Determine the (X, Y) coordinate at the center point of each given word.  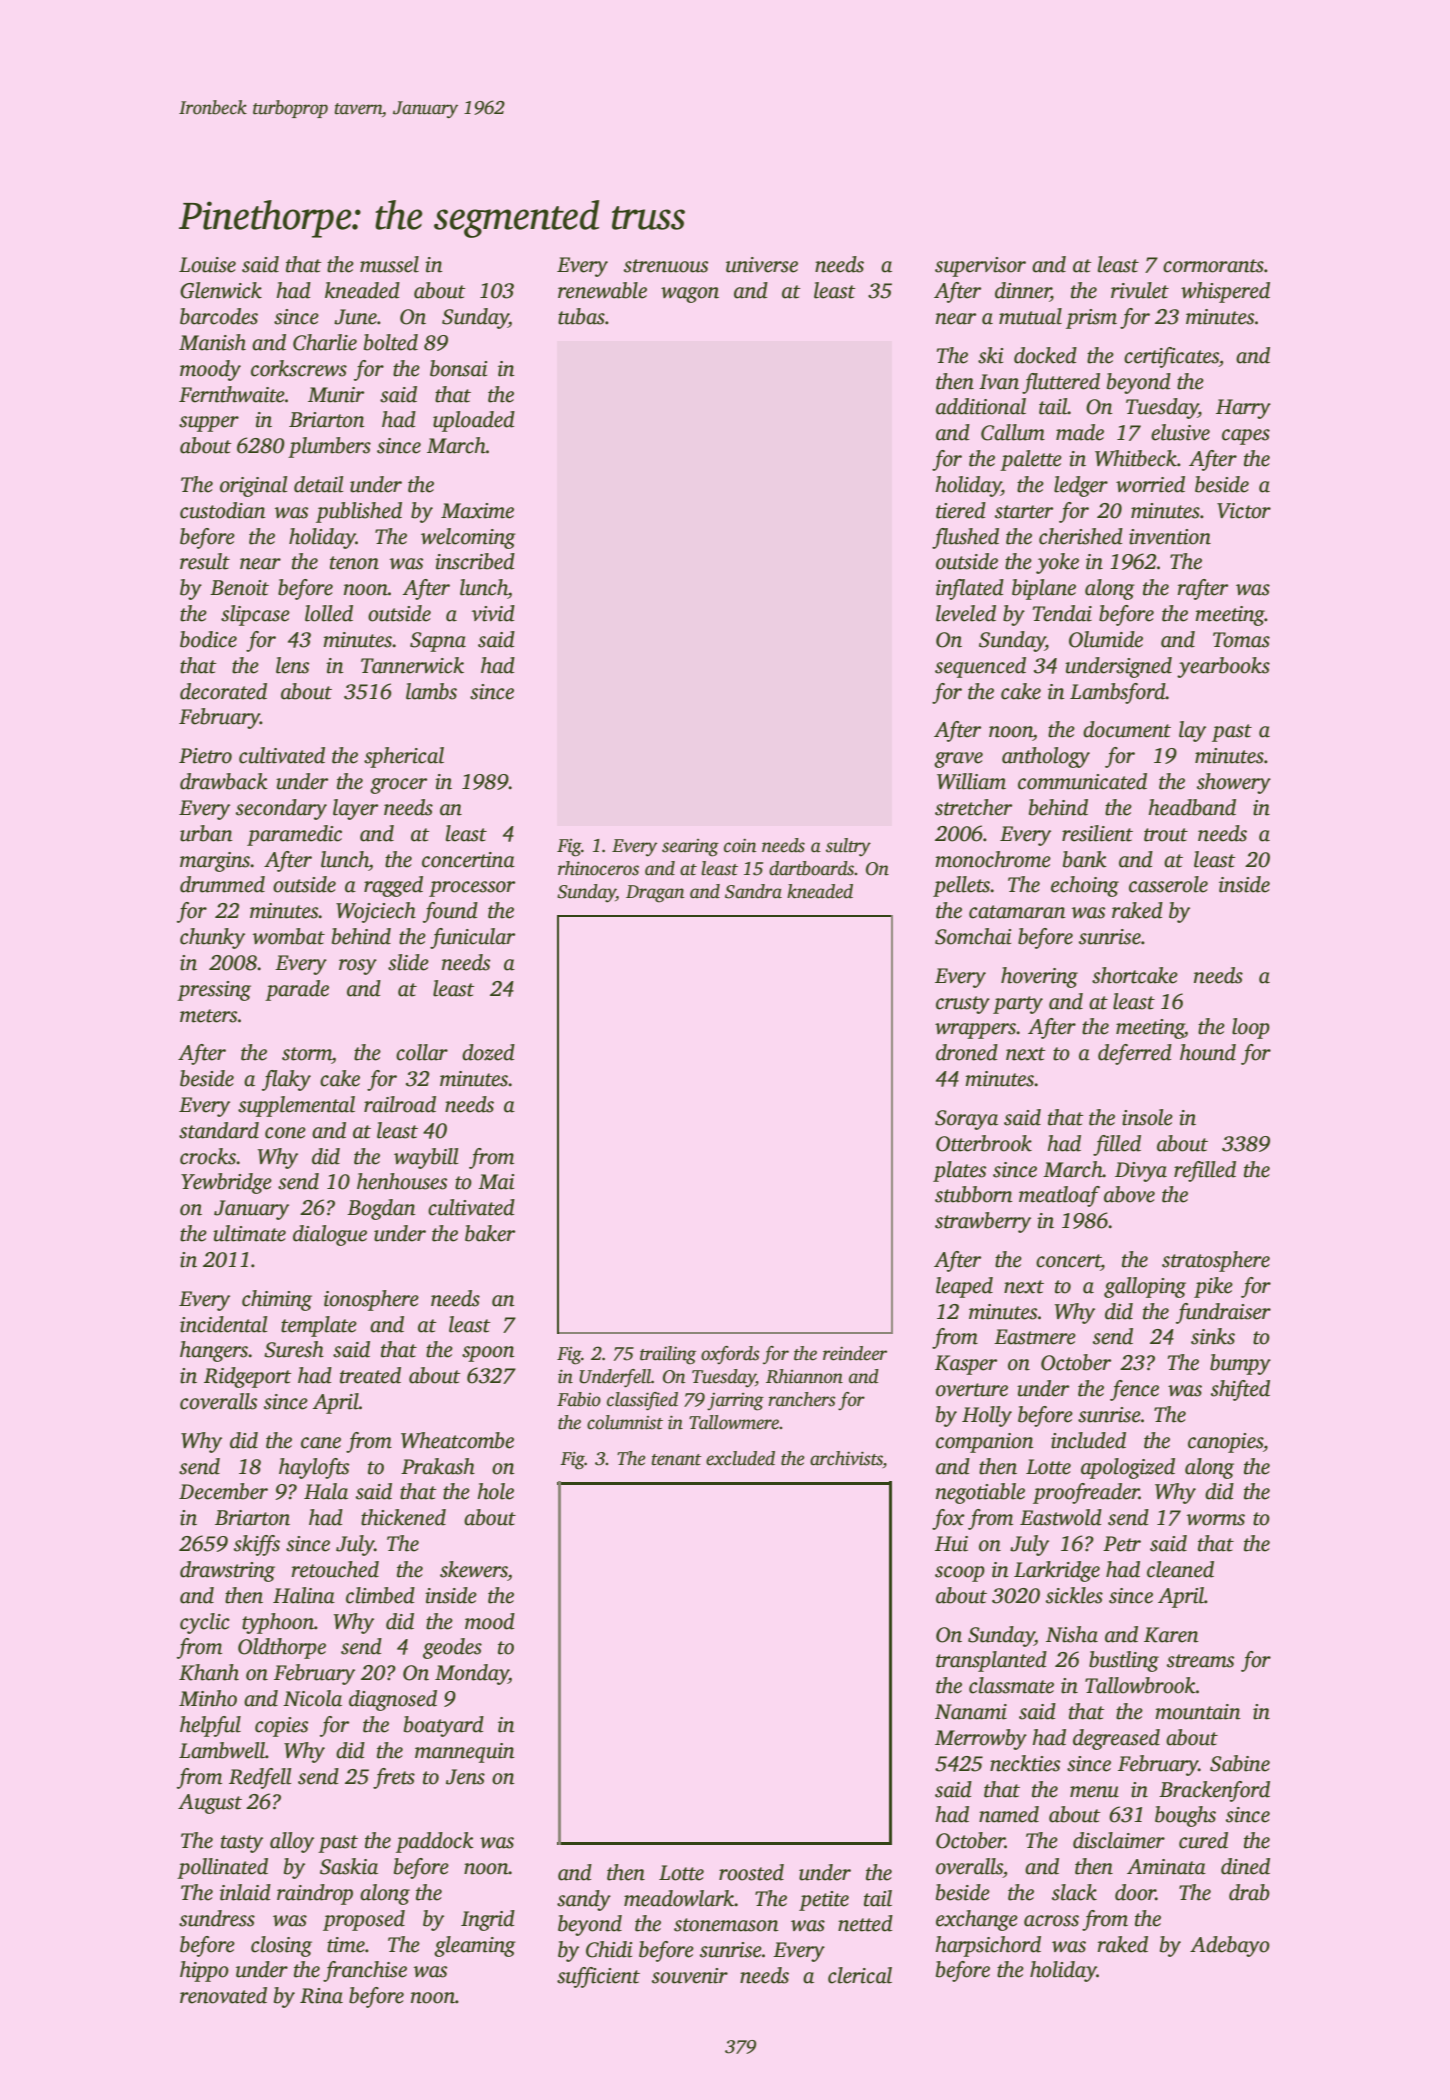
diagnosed (393, 1700)
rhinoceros (598, 868)
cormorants (1213, 266)
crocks (208, 1156)
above (1129, 1194)
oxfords (730, 1355)
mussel (389, 264)
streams (1200, 1661)
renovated (223, 1995)
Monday (472, 1674)
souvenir (690, 1976)
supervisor (980, 267)
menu (1094, 1792)
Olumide (1106, 639)
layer (355, 809)
